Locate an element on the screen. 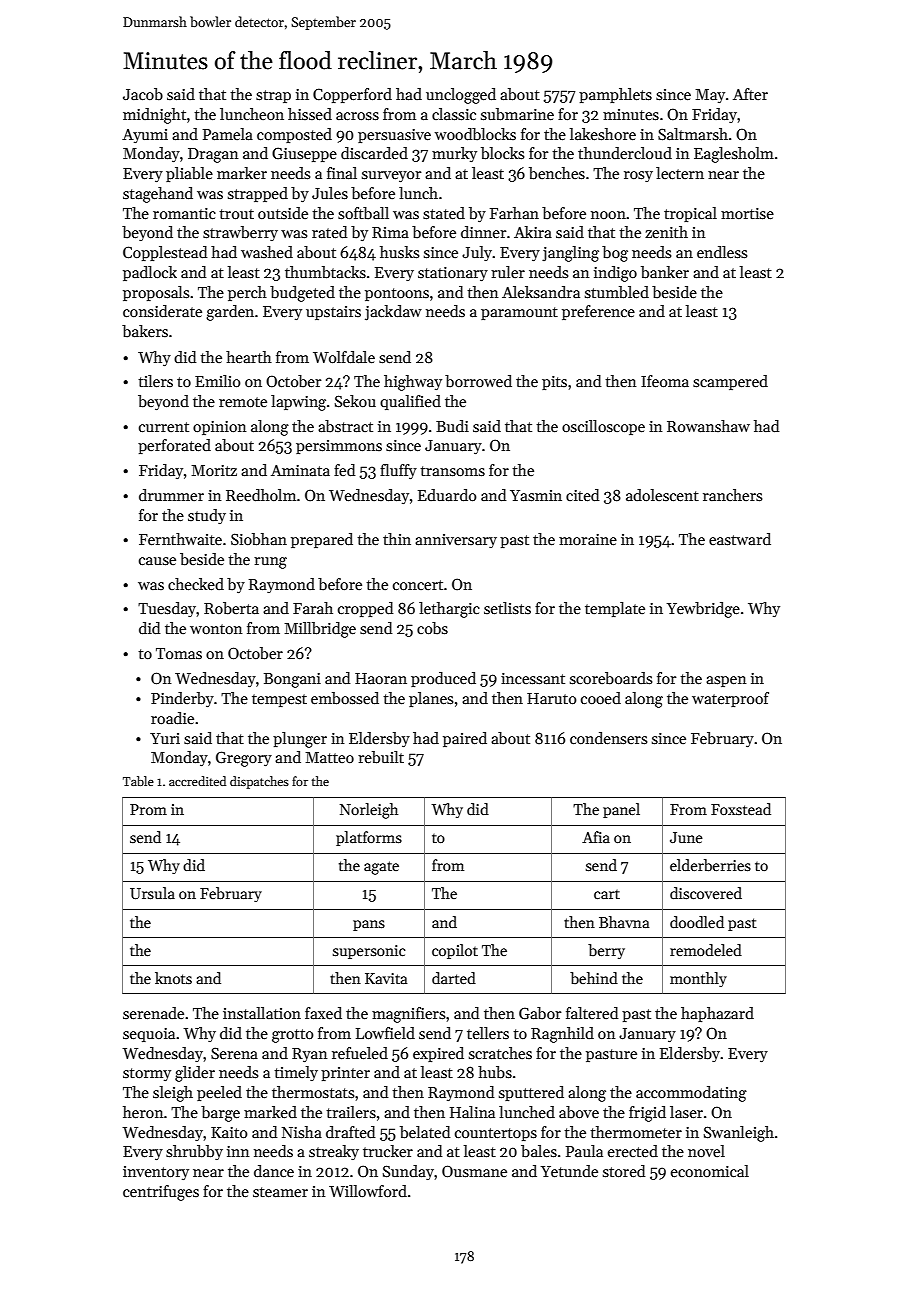 The height and width of the screenshot is (1316, 908). transoms is located at coordinates (452, 471).
